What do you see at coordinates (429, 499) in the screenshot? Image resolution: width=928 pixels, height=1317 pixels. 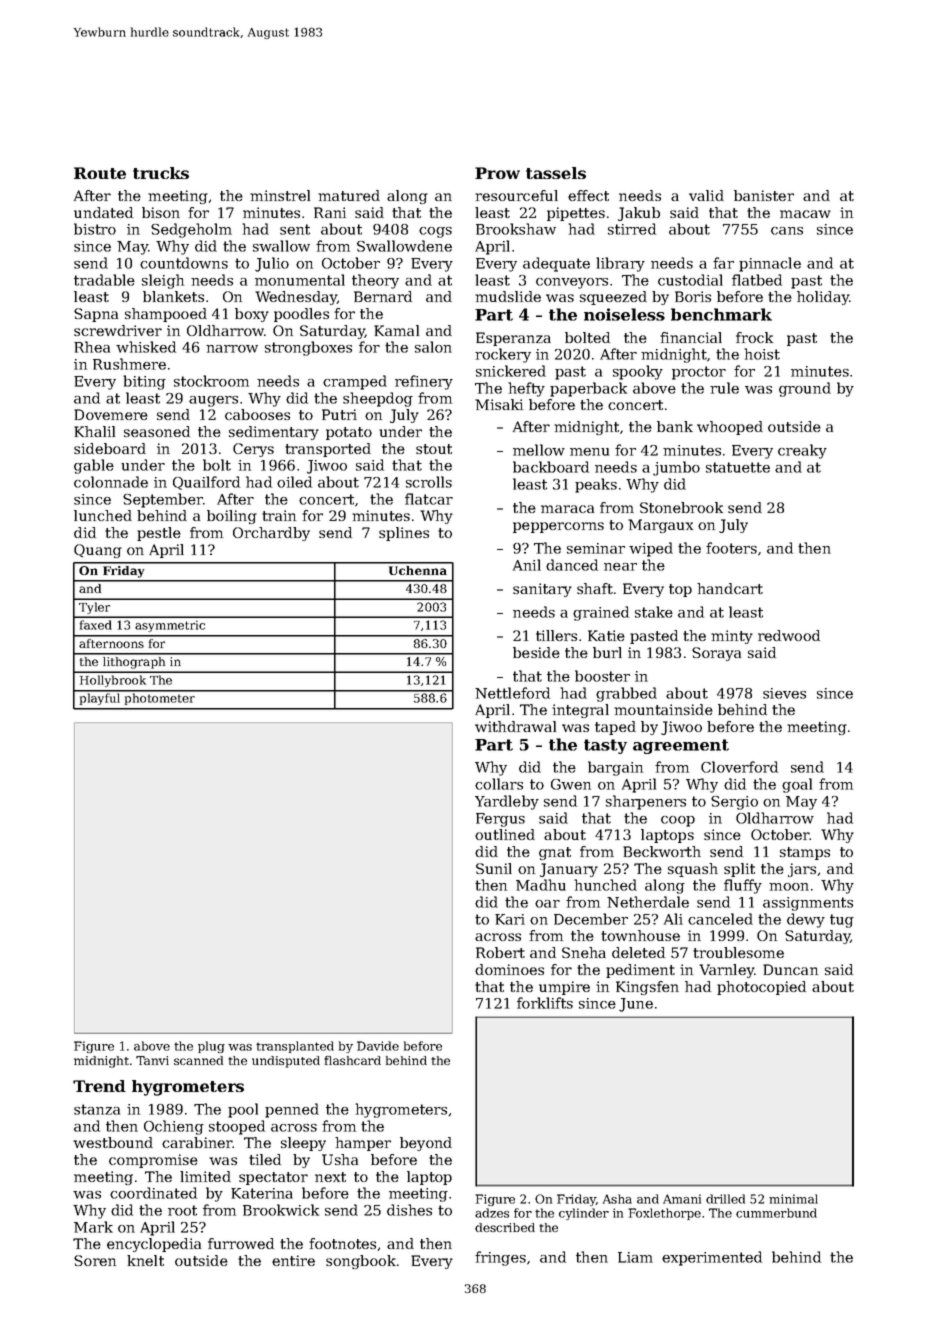 I see `flatcar` at bounding box center [429, 499].
